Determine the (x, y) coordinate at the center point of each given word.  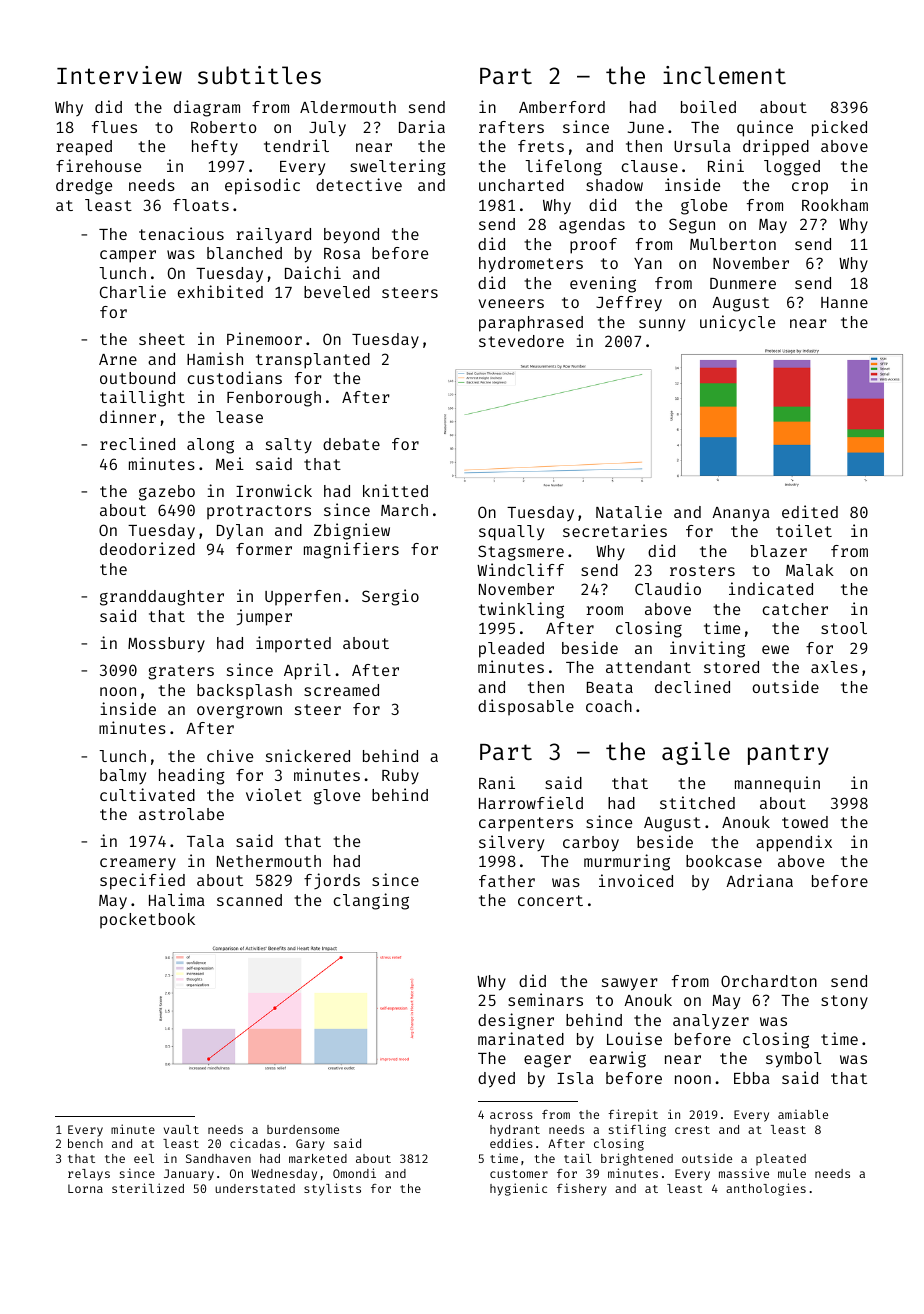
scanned (249, 900)
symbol (793, 1060)
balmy (123, 776)
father (507, 881)
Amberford (562, 107)
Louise (634, 1038)
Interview (119, 75)
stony (844, 1002)
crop (810, 188)
